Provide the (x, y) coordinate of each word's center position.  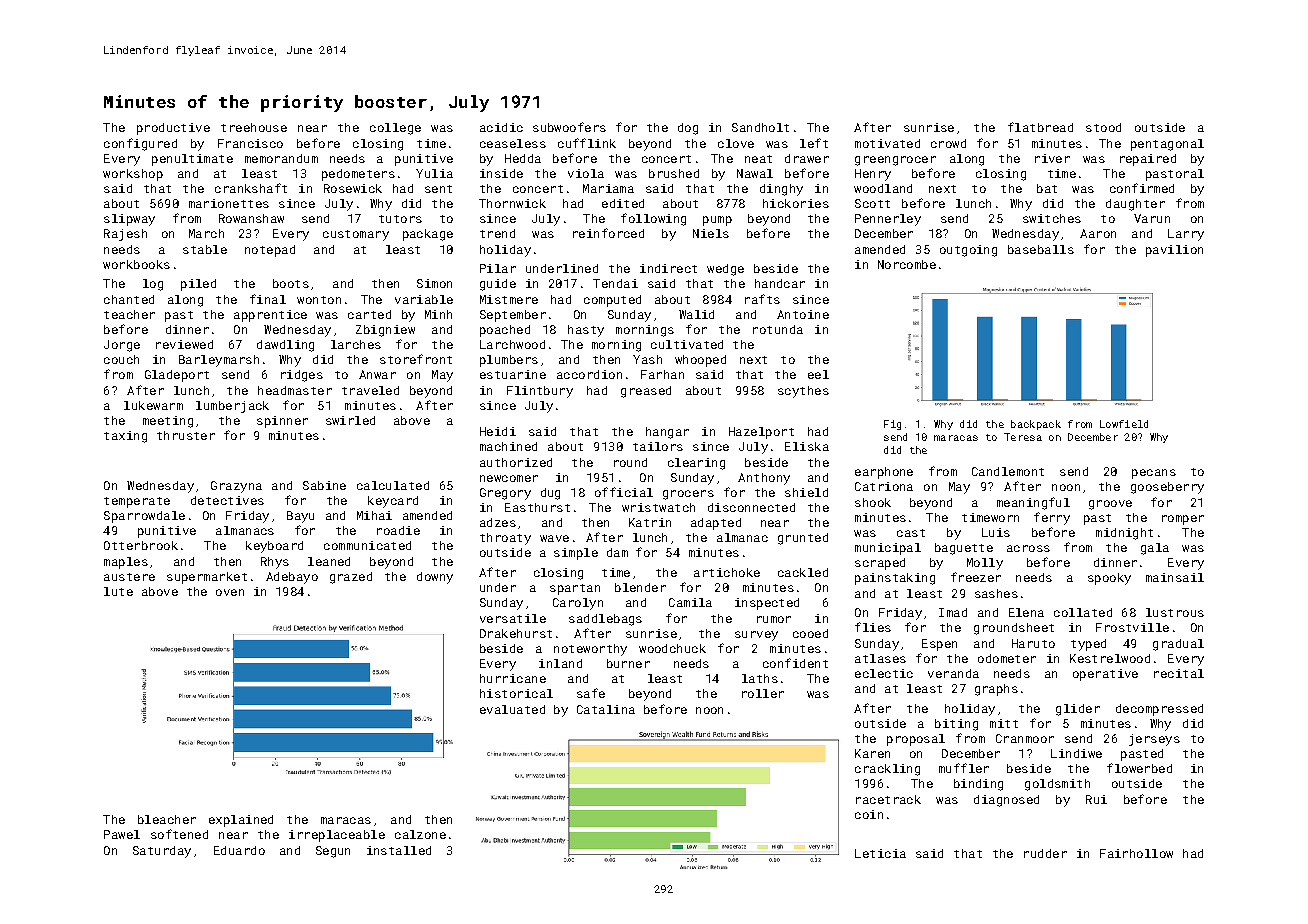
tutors (400, 219)
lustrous (1175, 612)
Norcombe (907, 264)
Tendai (615, 283)
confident (795, 663)
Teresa (1023, 437)
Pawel (122, 834)
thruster (186, 435)
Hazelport (761, 433)
